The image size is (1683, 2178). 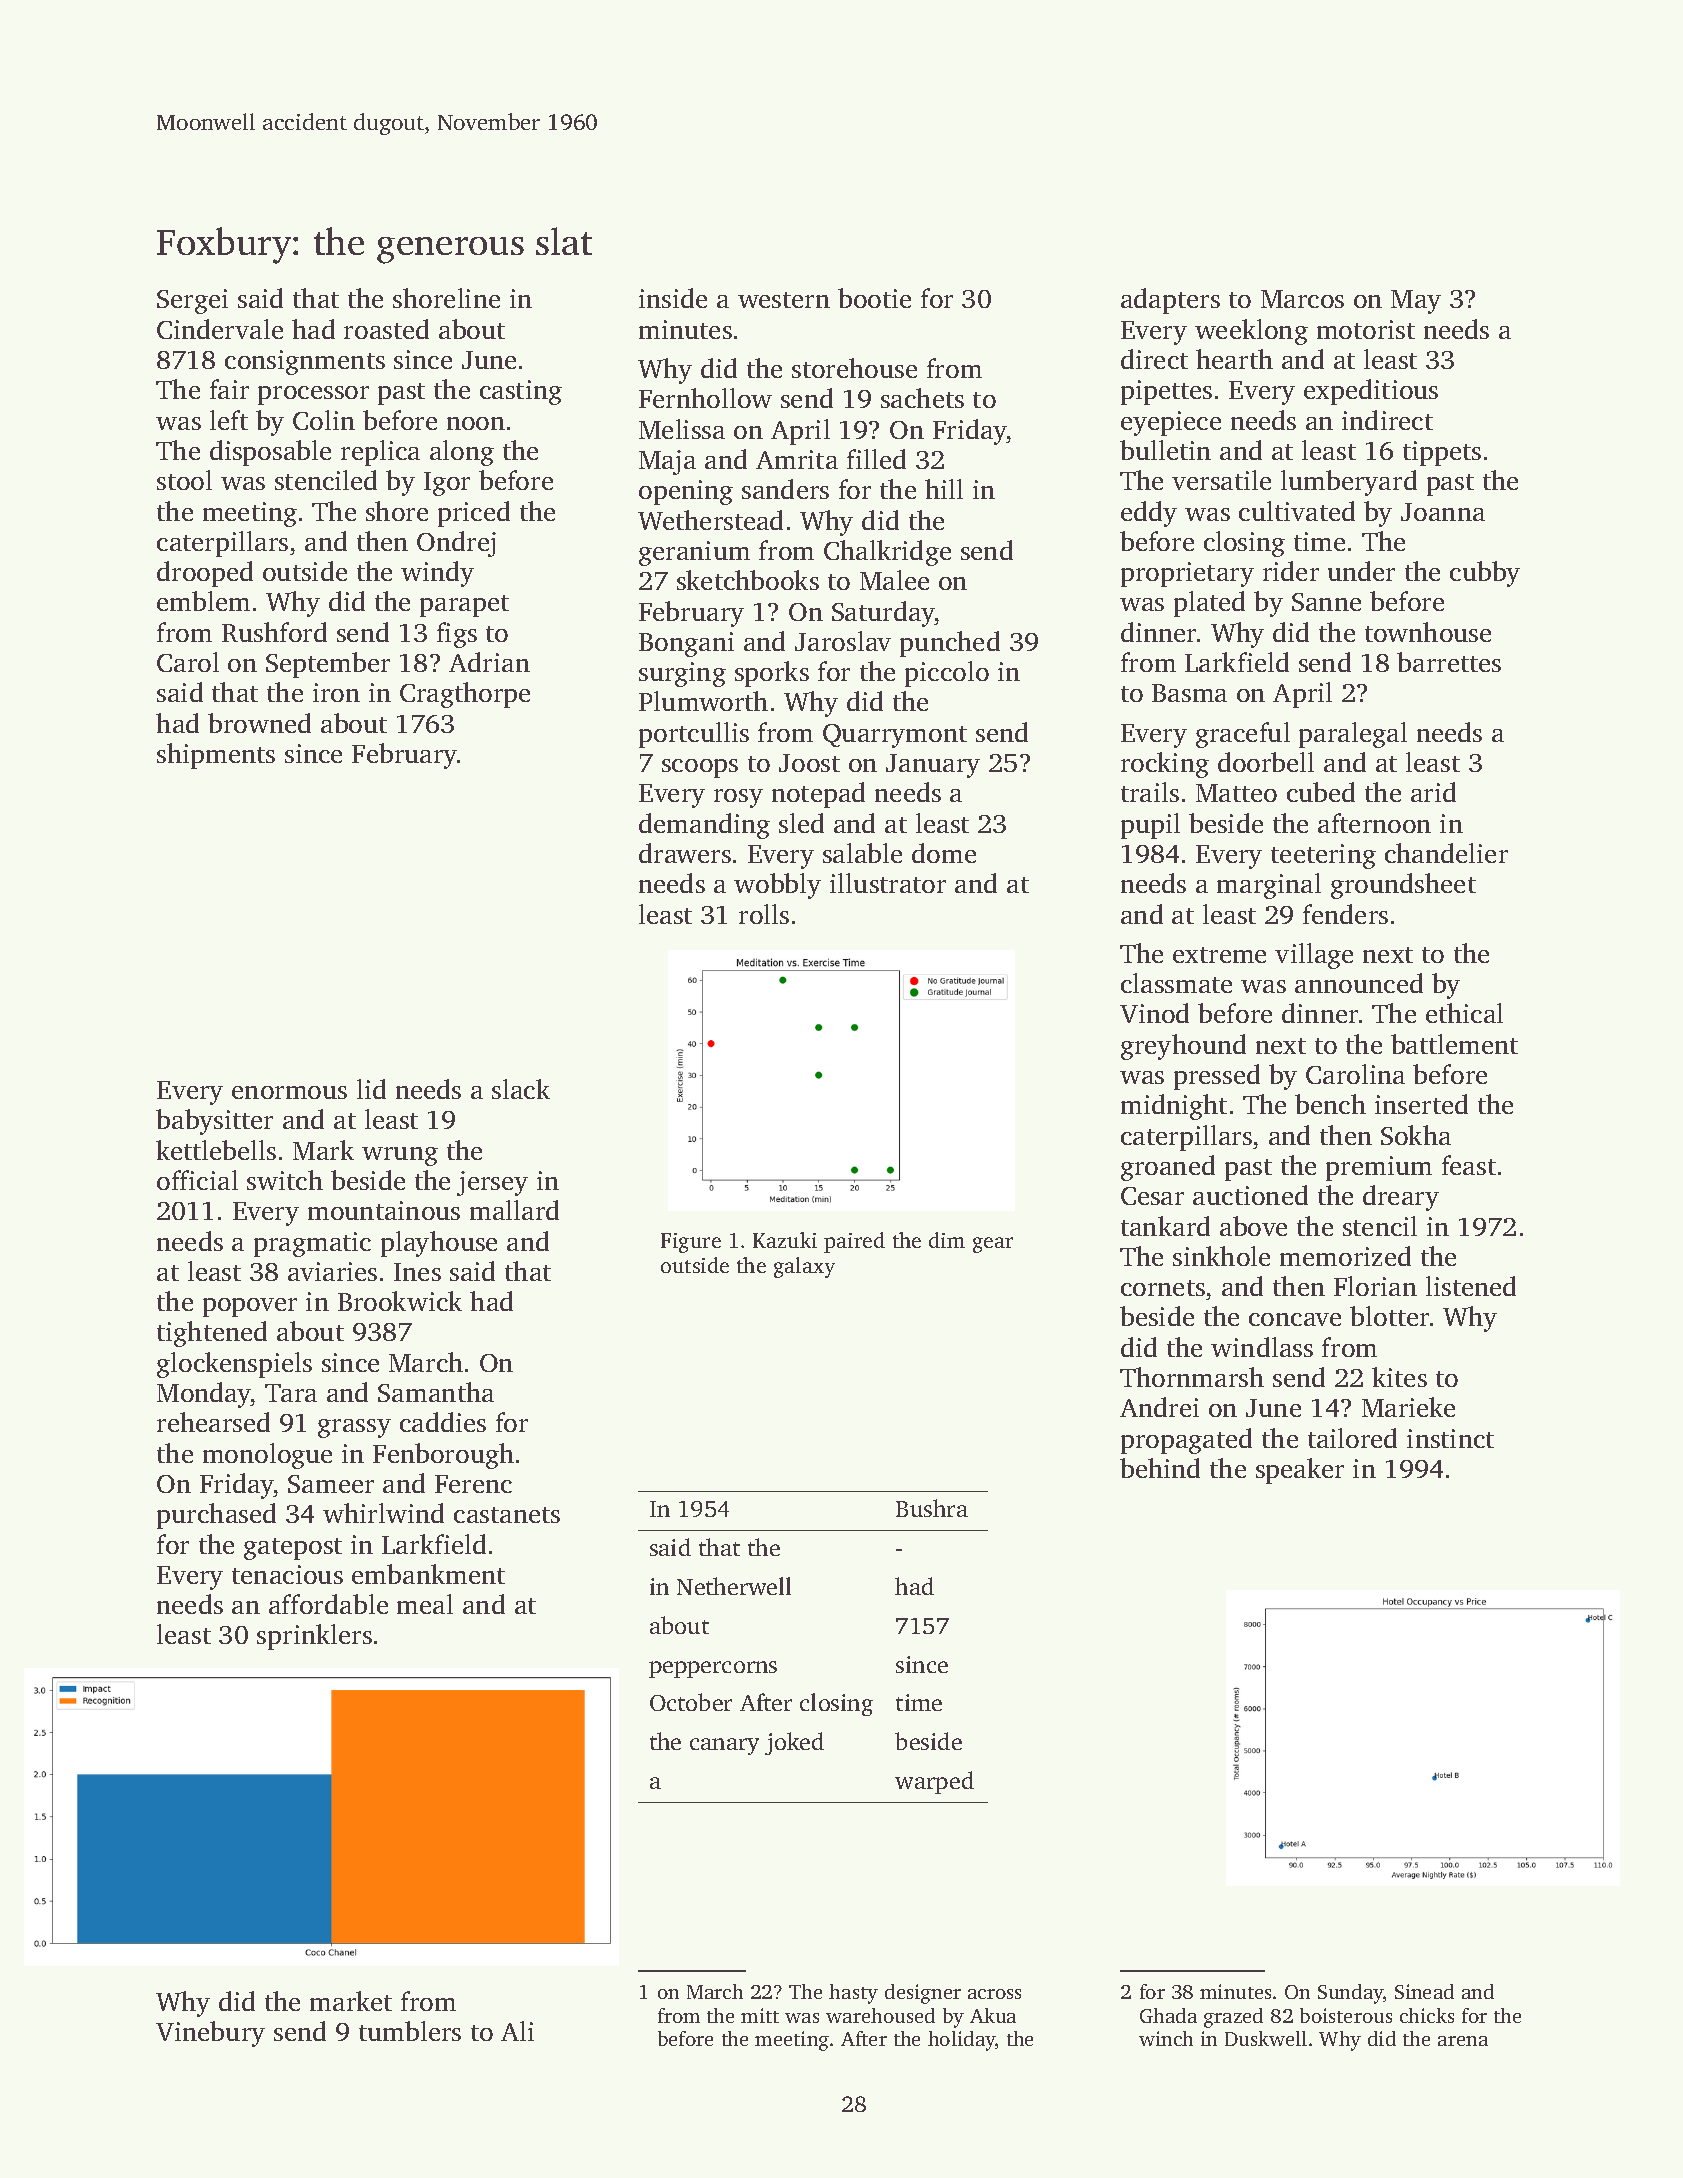 I want to click on instinct, so click(x=1450, y=1438).
